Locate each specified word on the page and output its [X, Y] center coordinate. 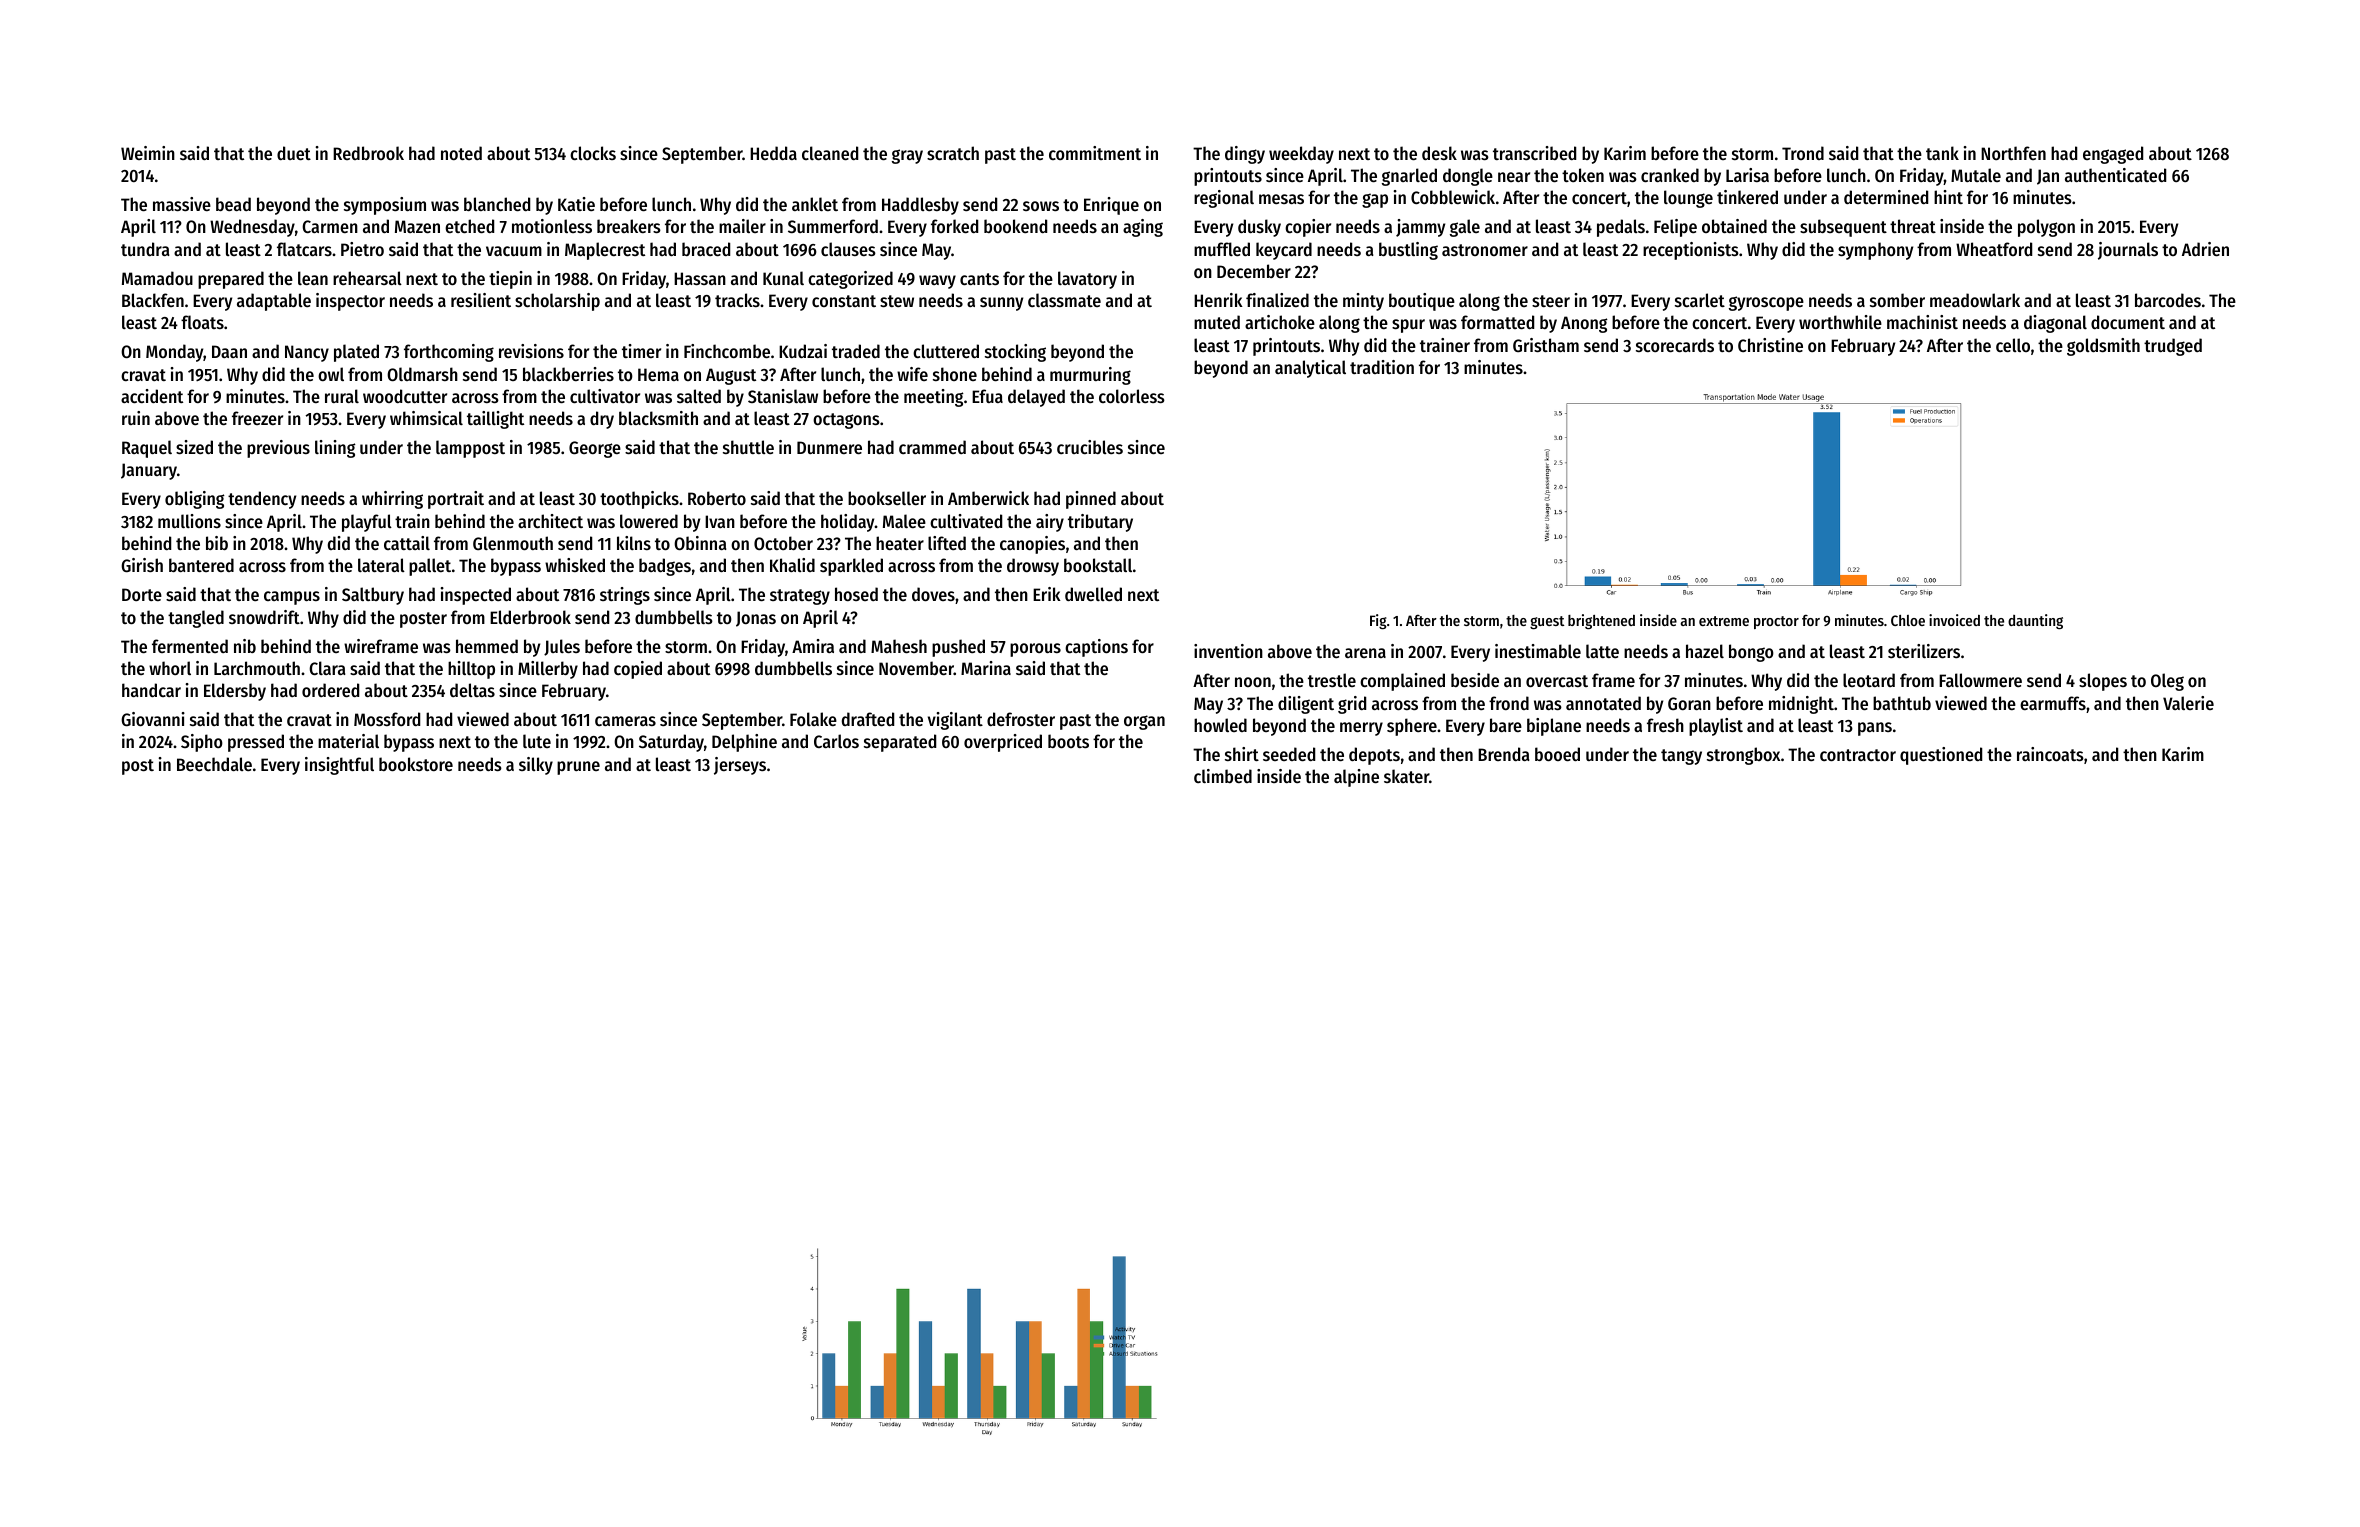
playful [367, 523]
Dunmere [829, 447]
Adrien [2205, 249]
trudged [2173, 347]
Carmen [330, 226]
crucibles [1090, 447]
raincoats [2050, 754]
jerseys [740, 766]
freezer [257, 418]
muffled [1222, 249]
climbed [1223, 776]
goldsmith [2103, 347]
